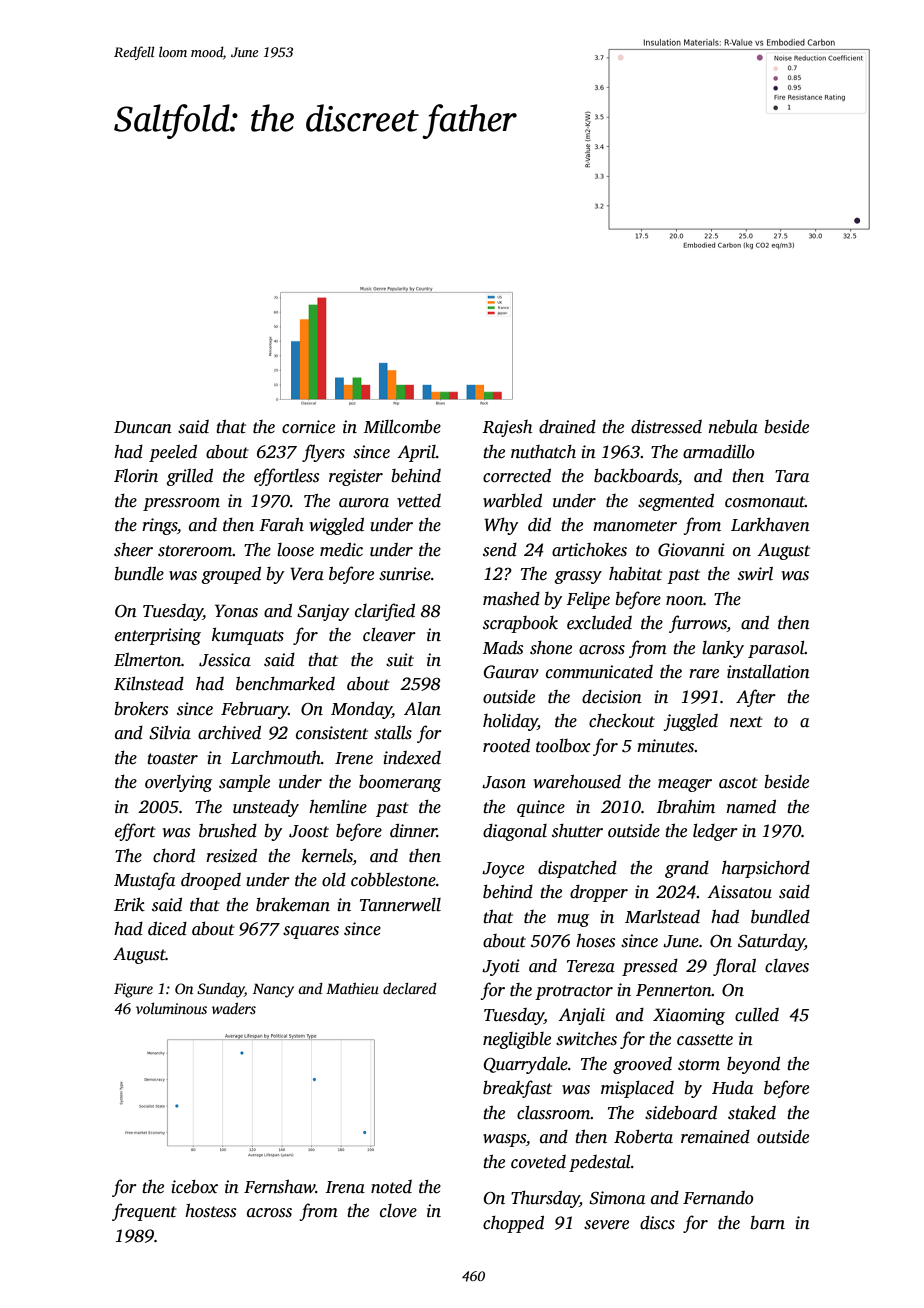 This screenshot has width=924, height=1308. Describe the element at coordinates (210, 1211) in the screenshot. I see `hostess` at that location.
